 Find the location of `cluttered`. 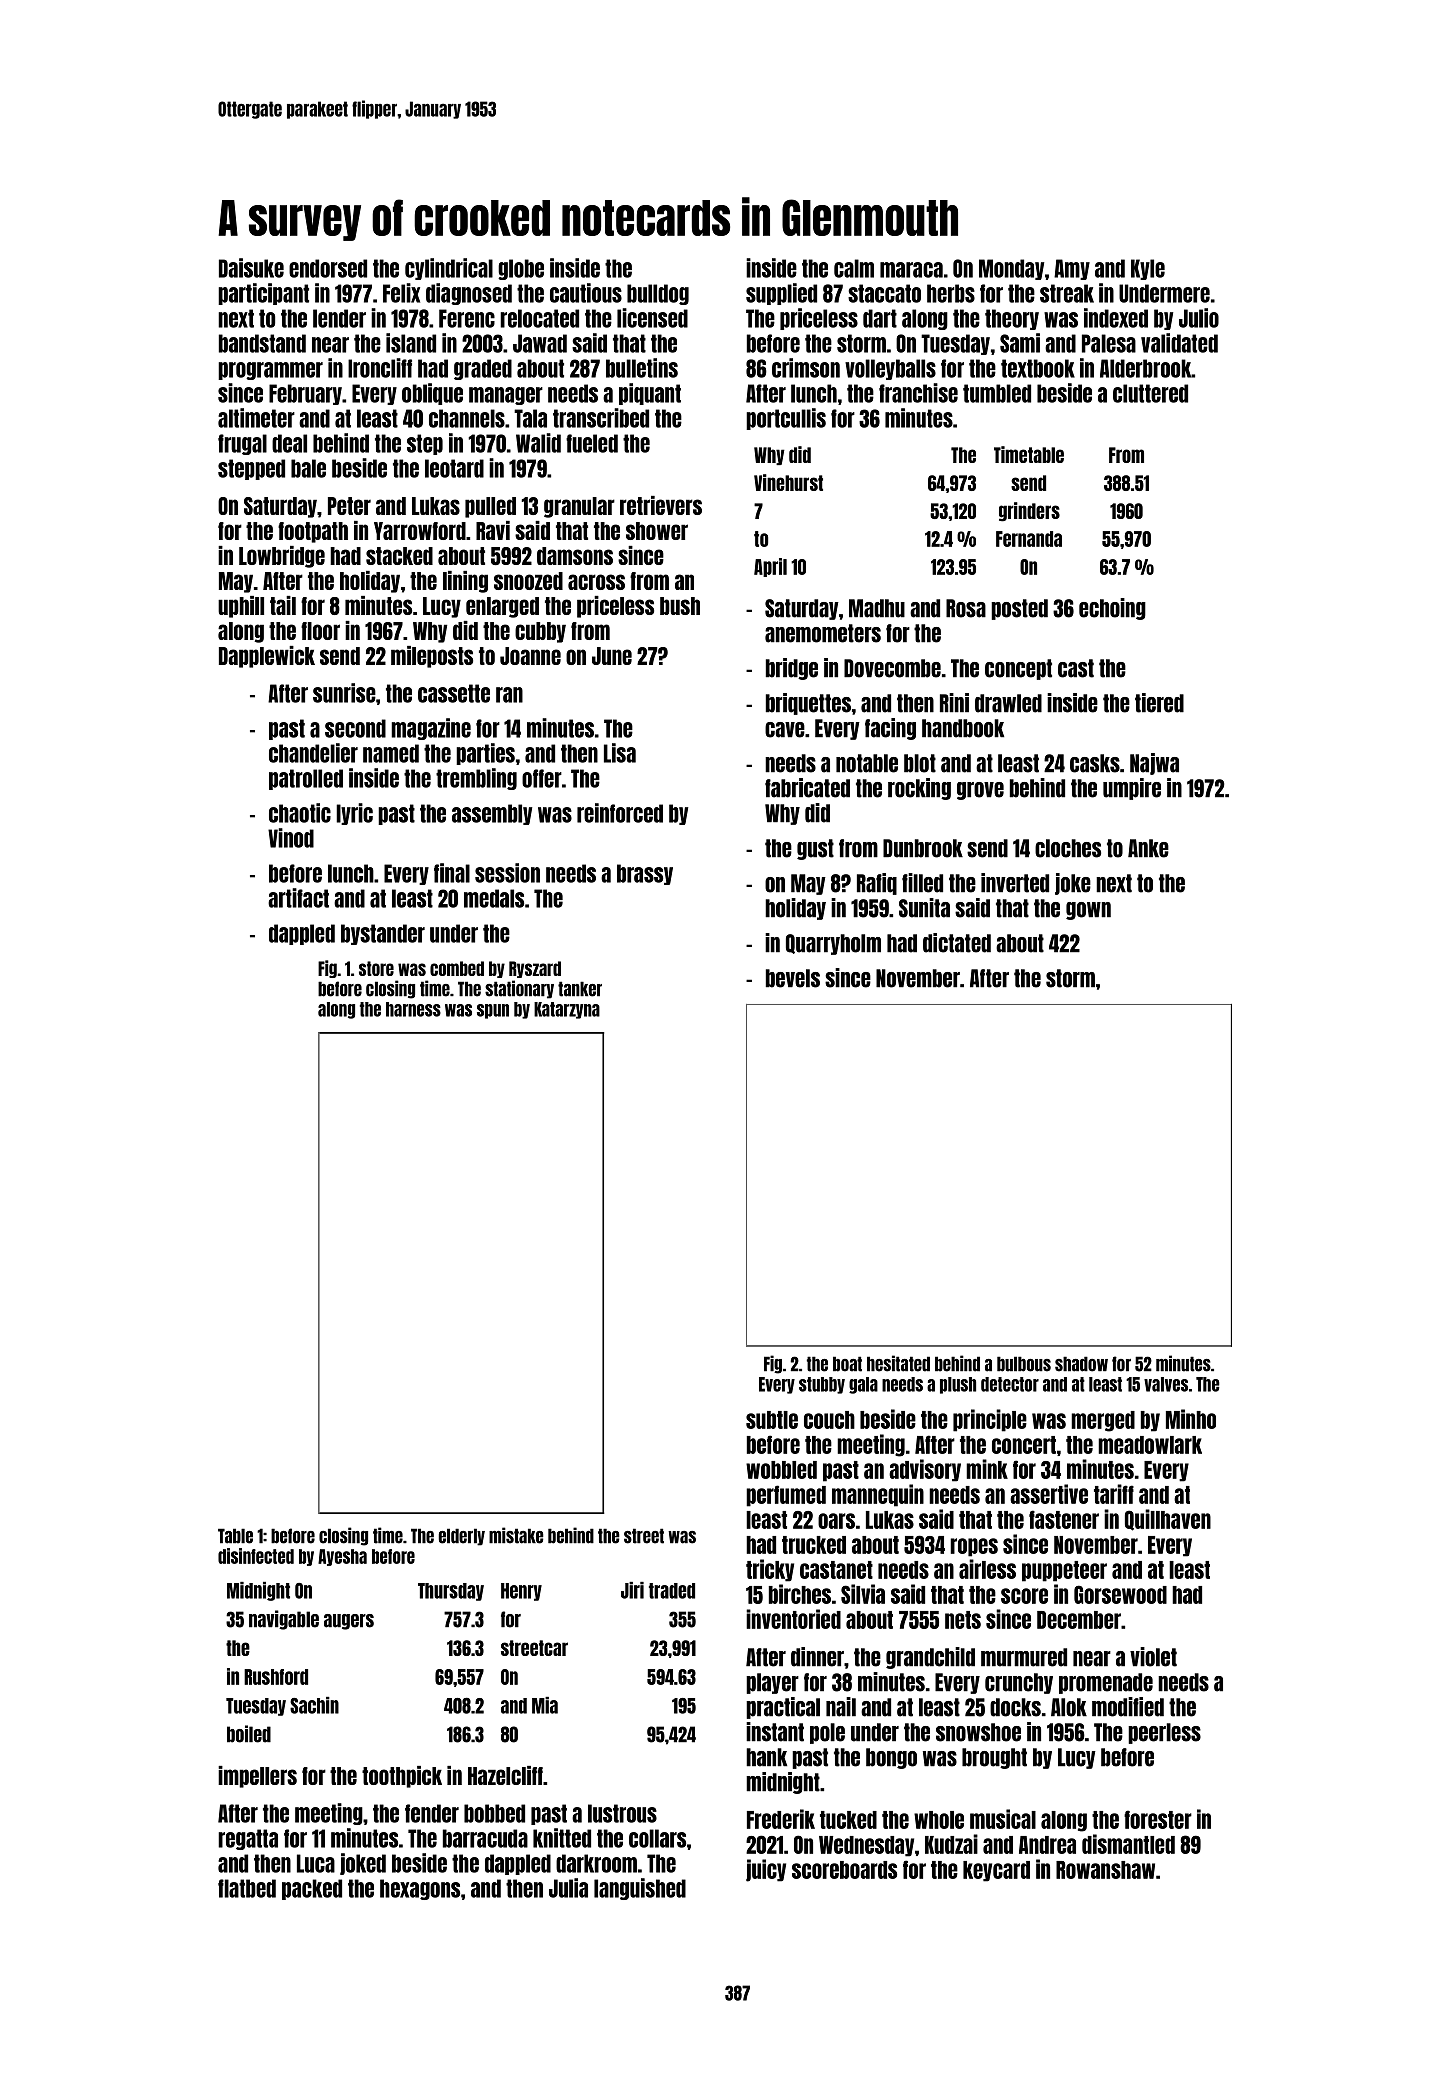

cluttered is located at coordinates (1150, 393).
